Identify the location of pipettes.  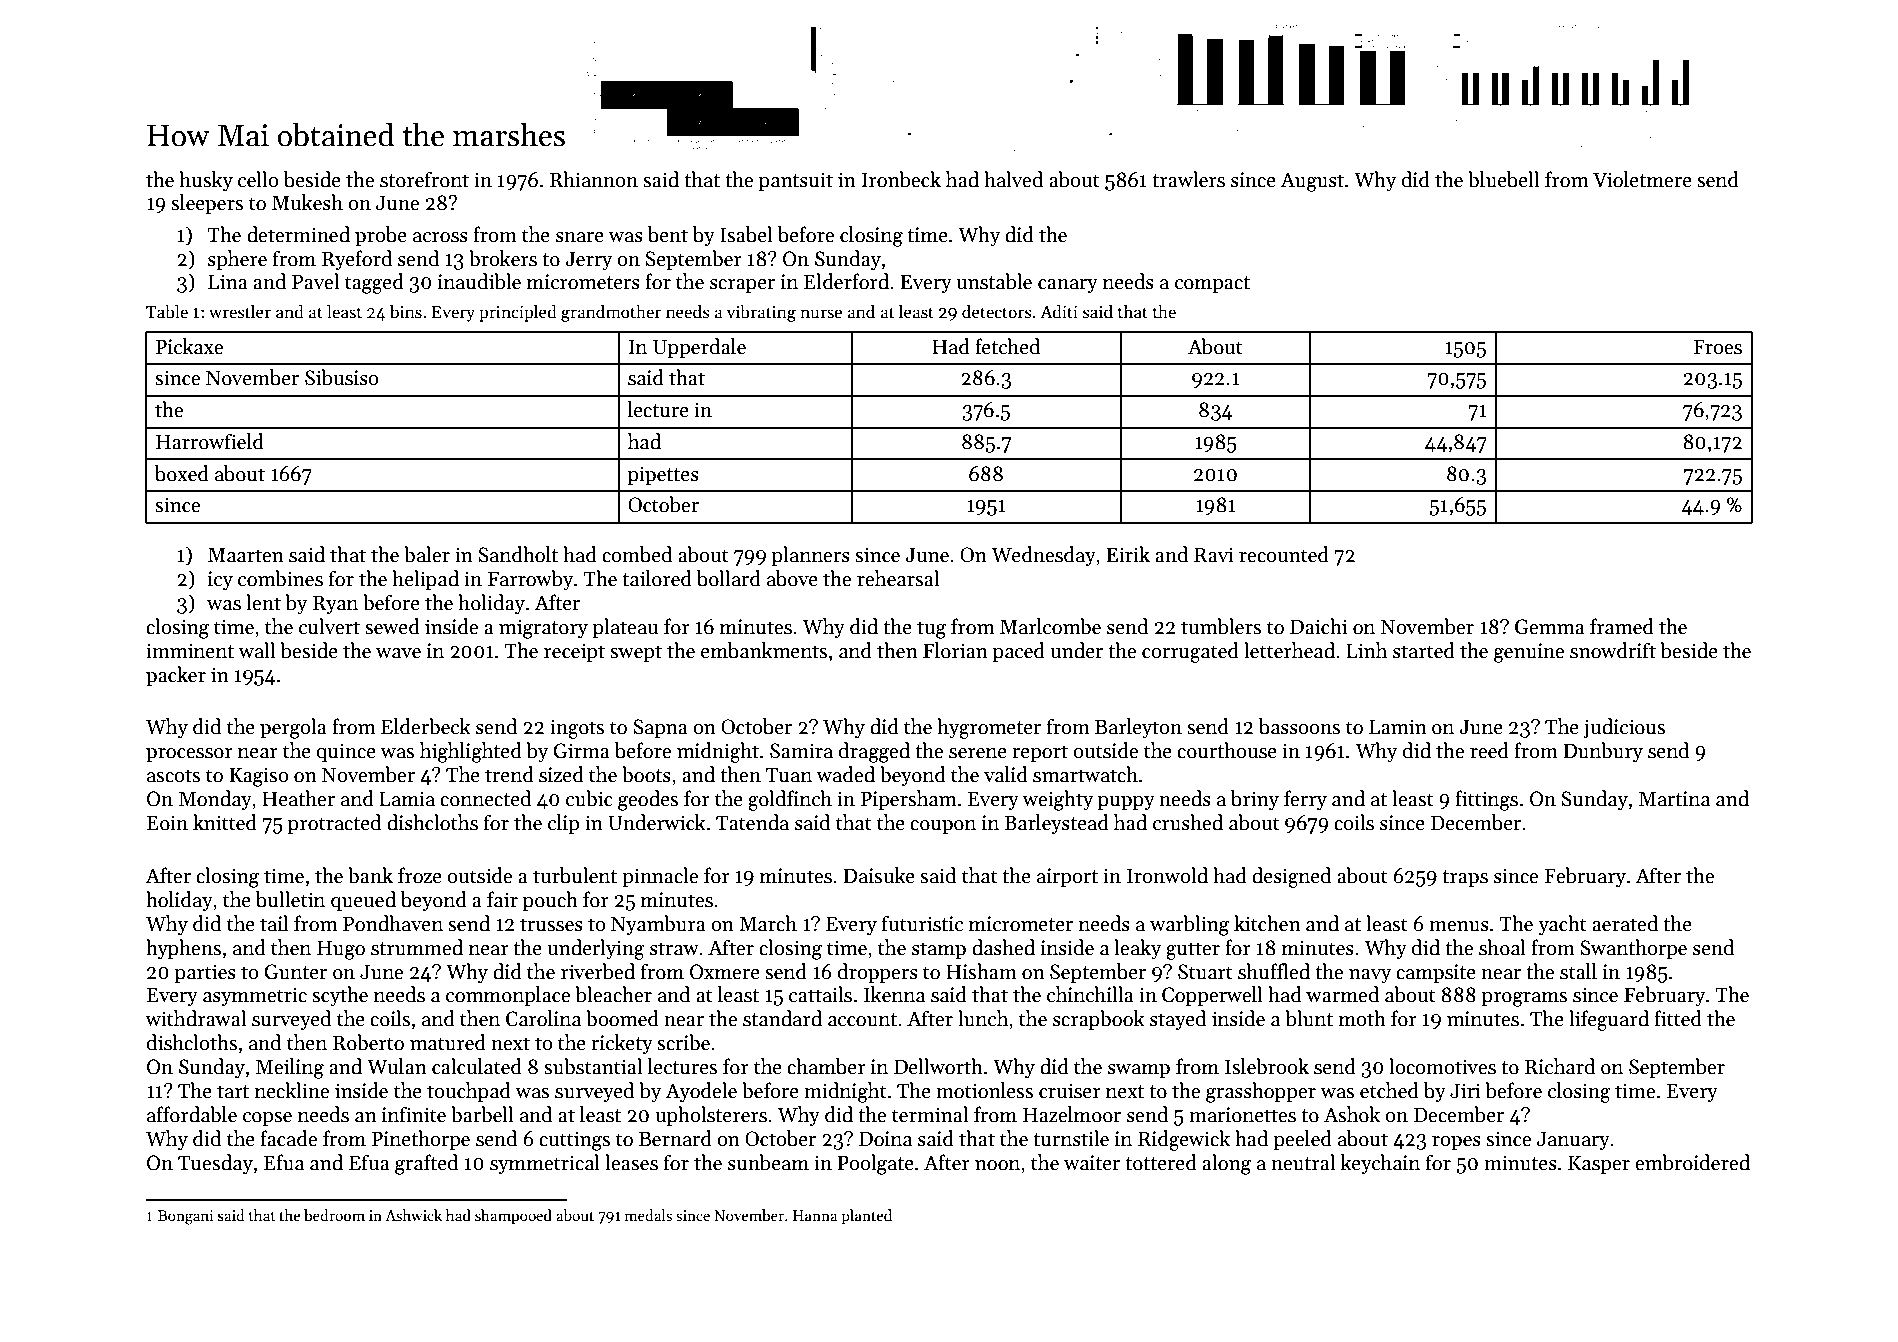
(663, 475).
